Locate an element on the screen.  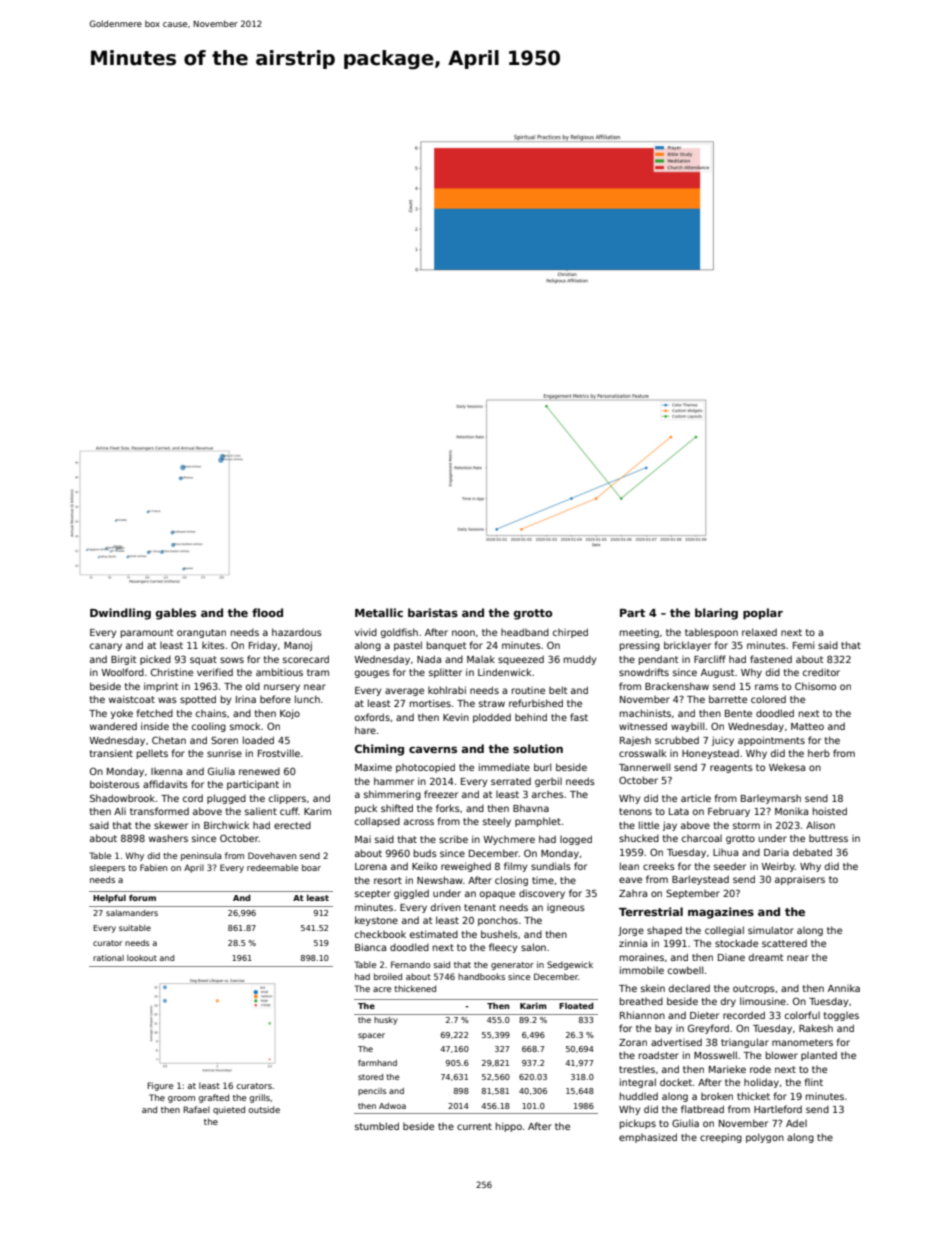
canary is located at coordinates (106, 647).
